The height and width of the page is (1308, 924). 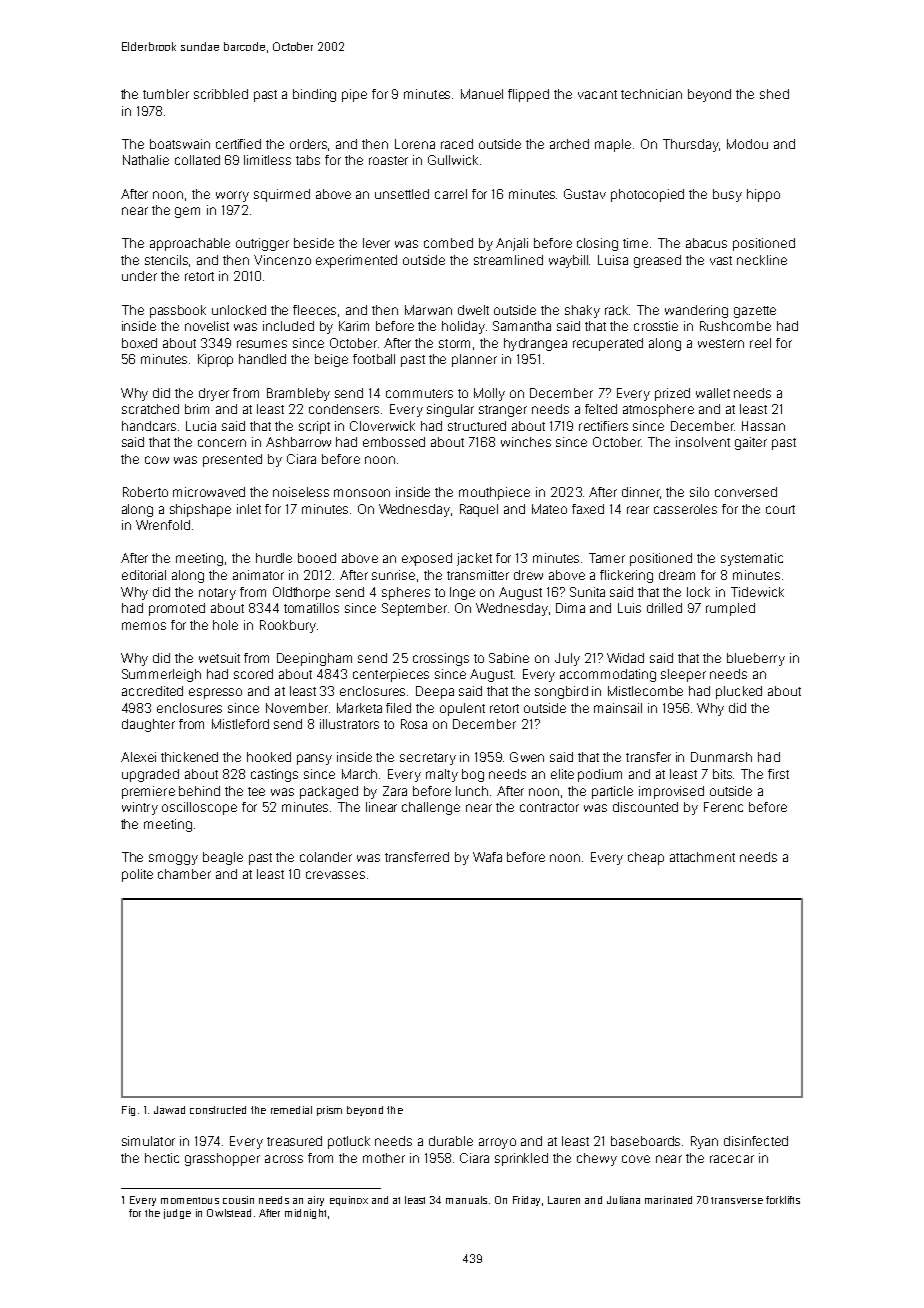 What do you see at coordinates (232, 196) in the page?
I see `worry` at bounding box center [232, 196].
